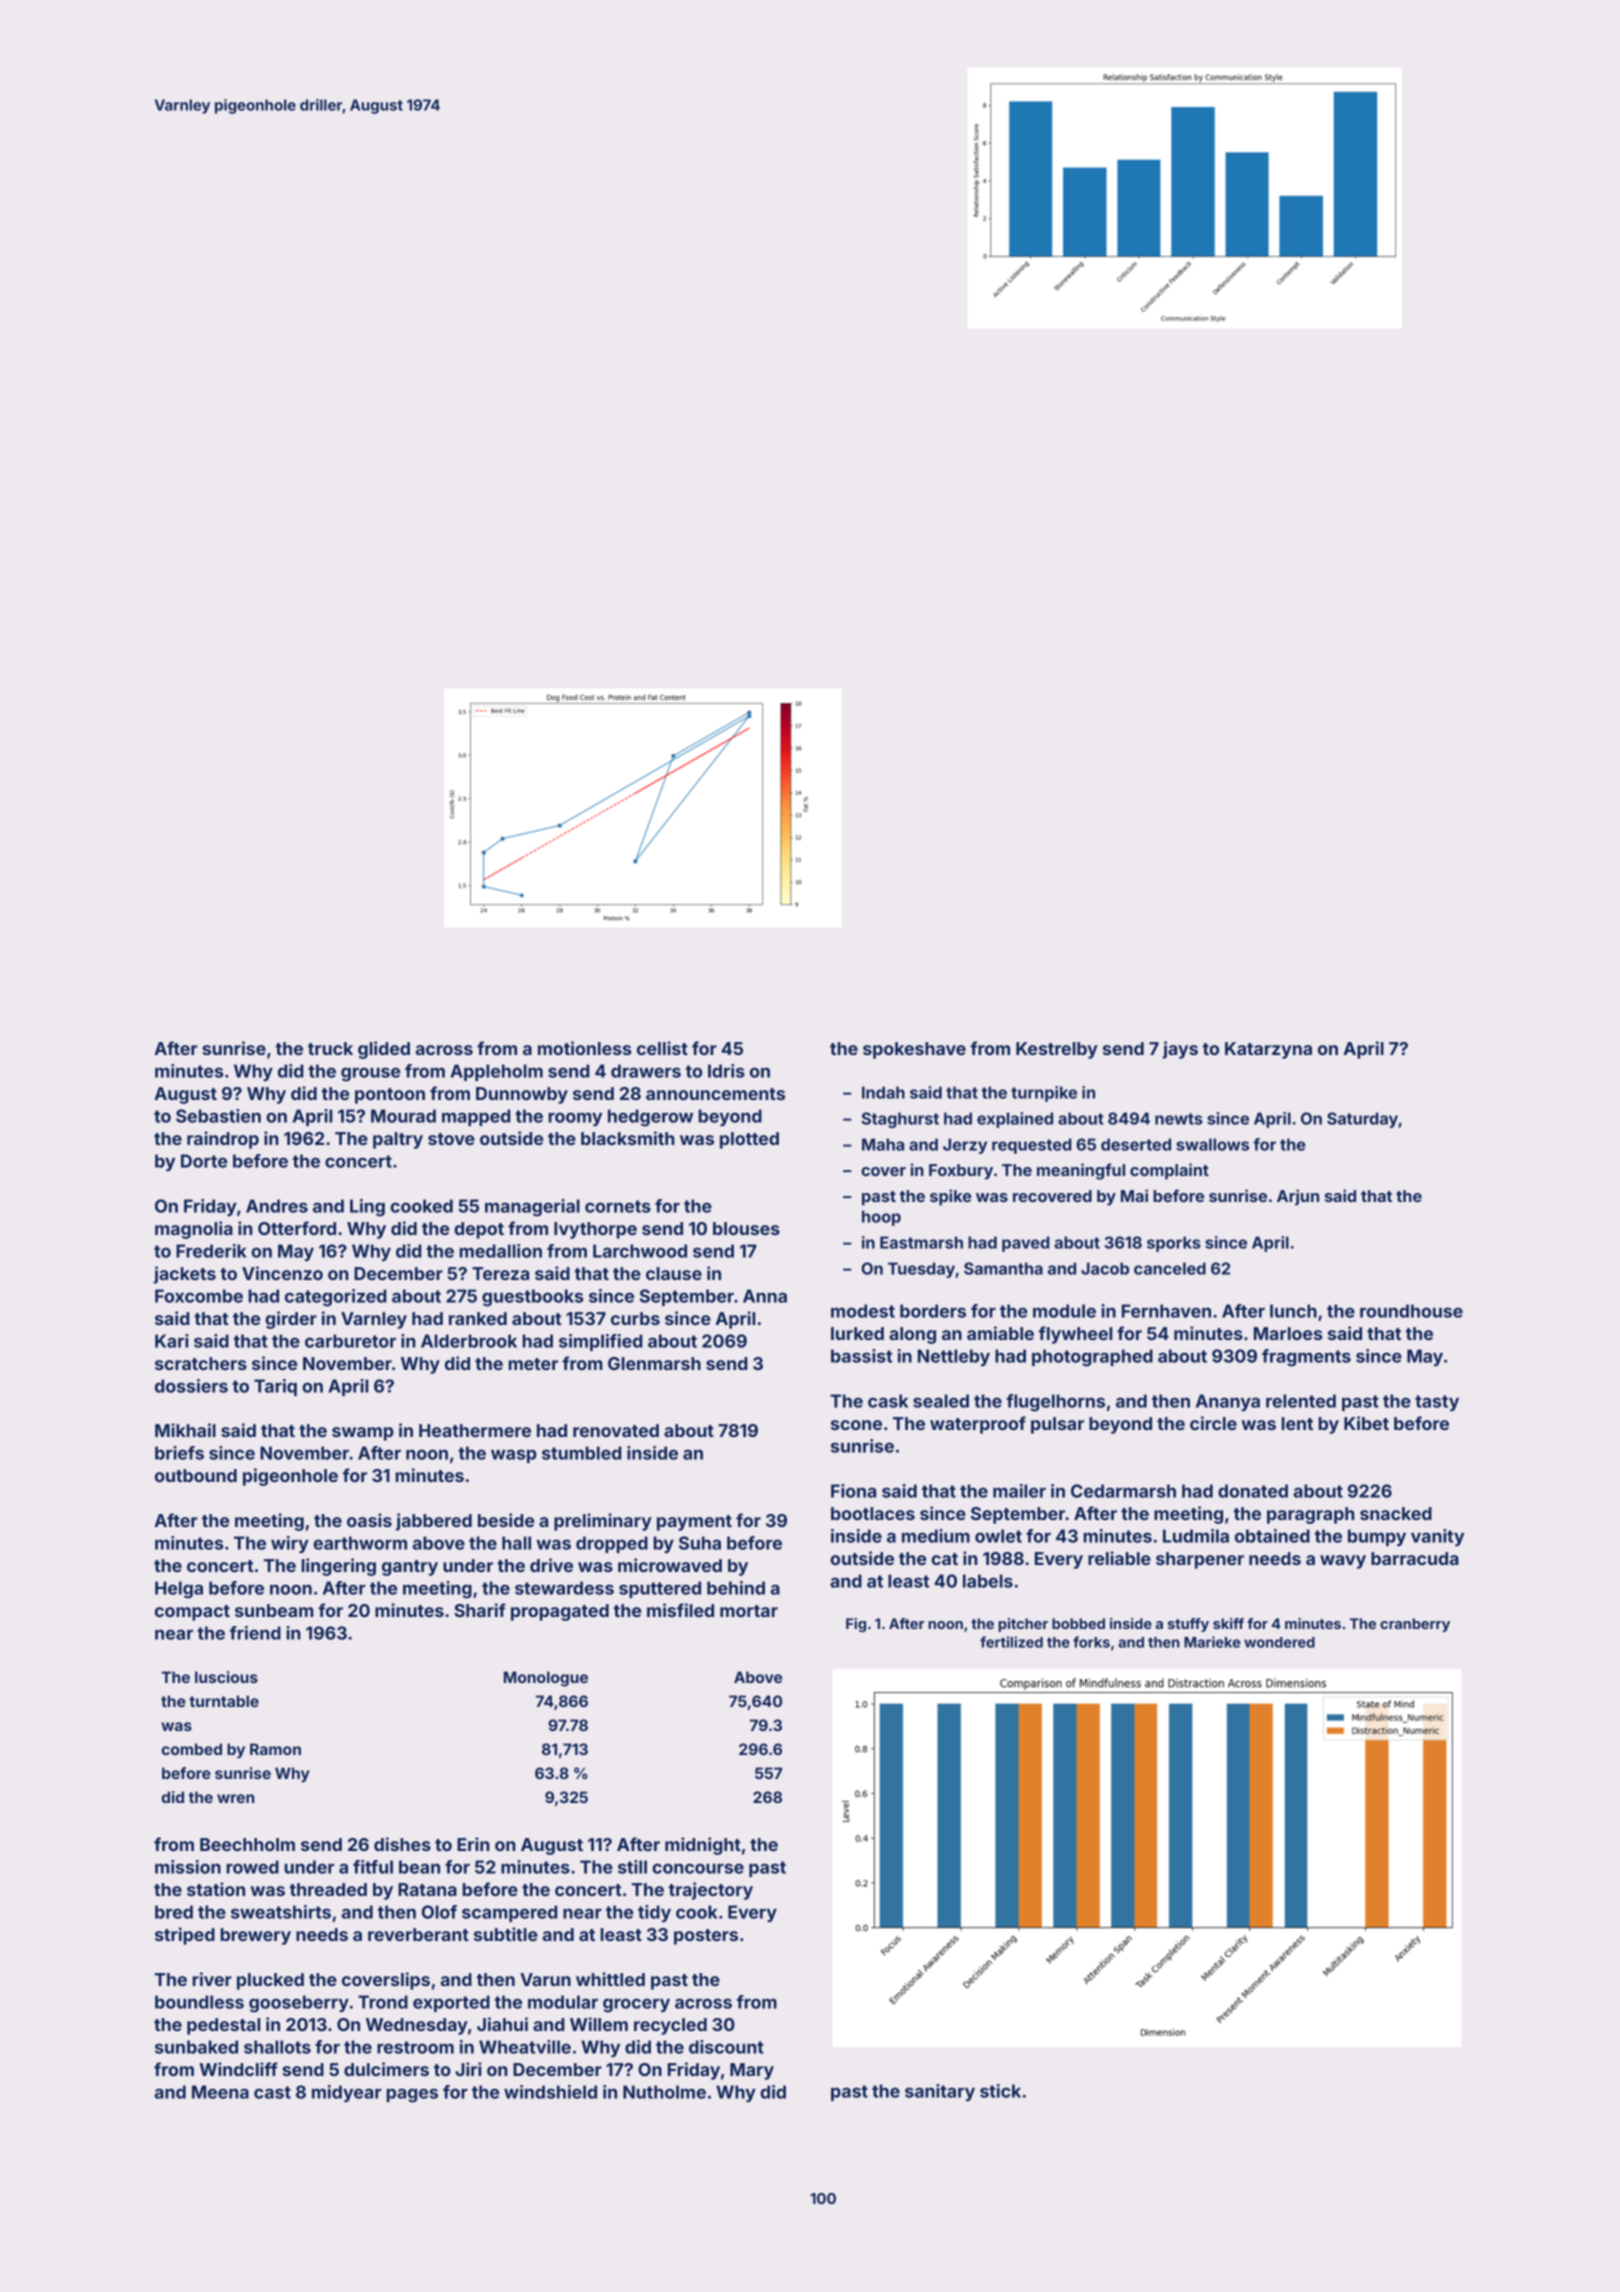  What do you see at coordinates (1011, 1642) in the image?
I see `fertilized` at bounding box center [1011, 1642].
